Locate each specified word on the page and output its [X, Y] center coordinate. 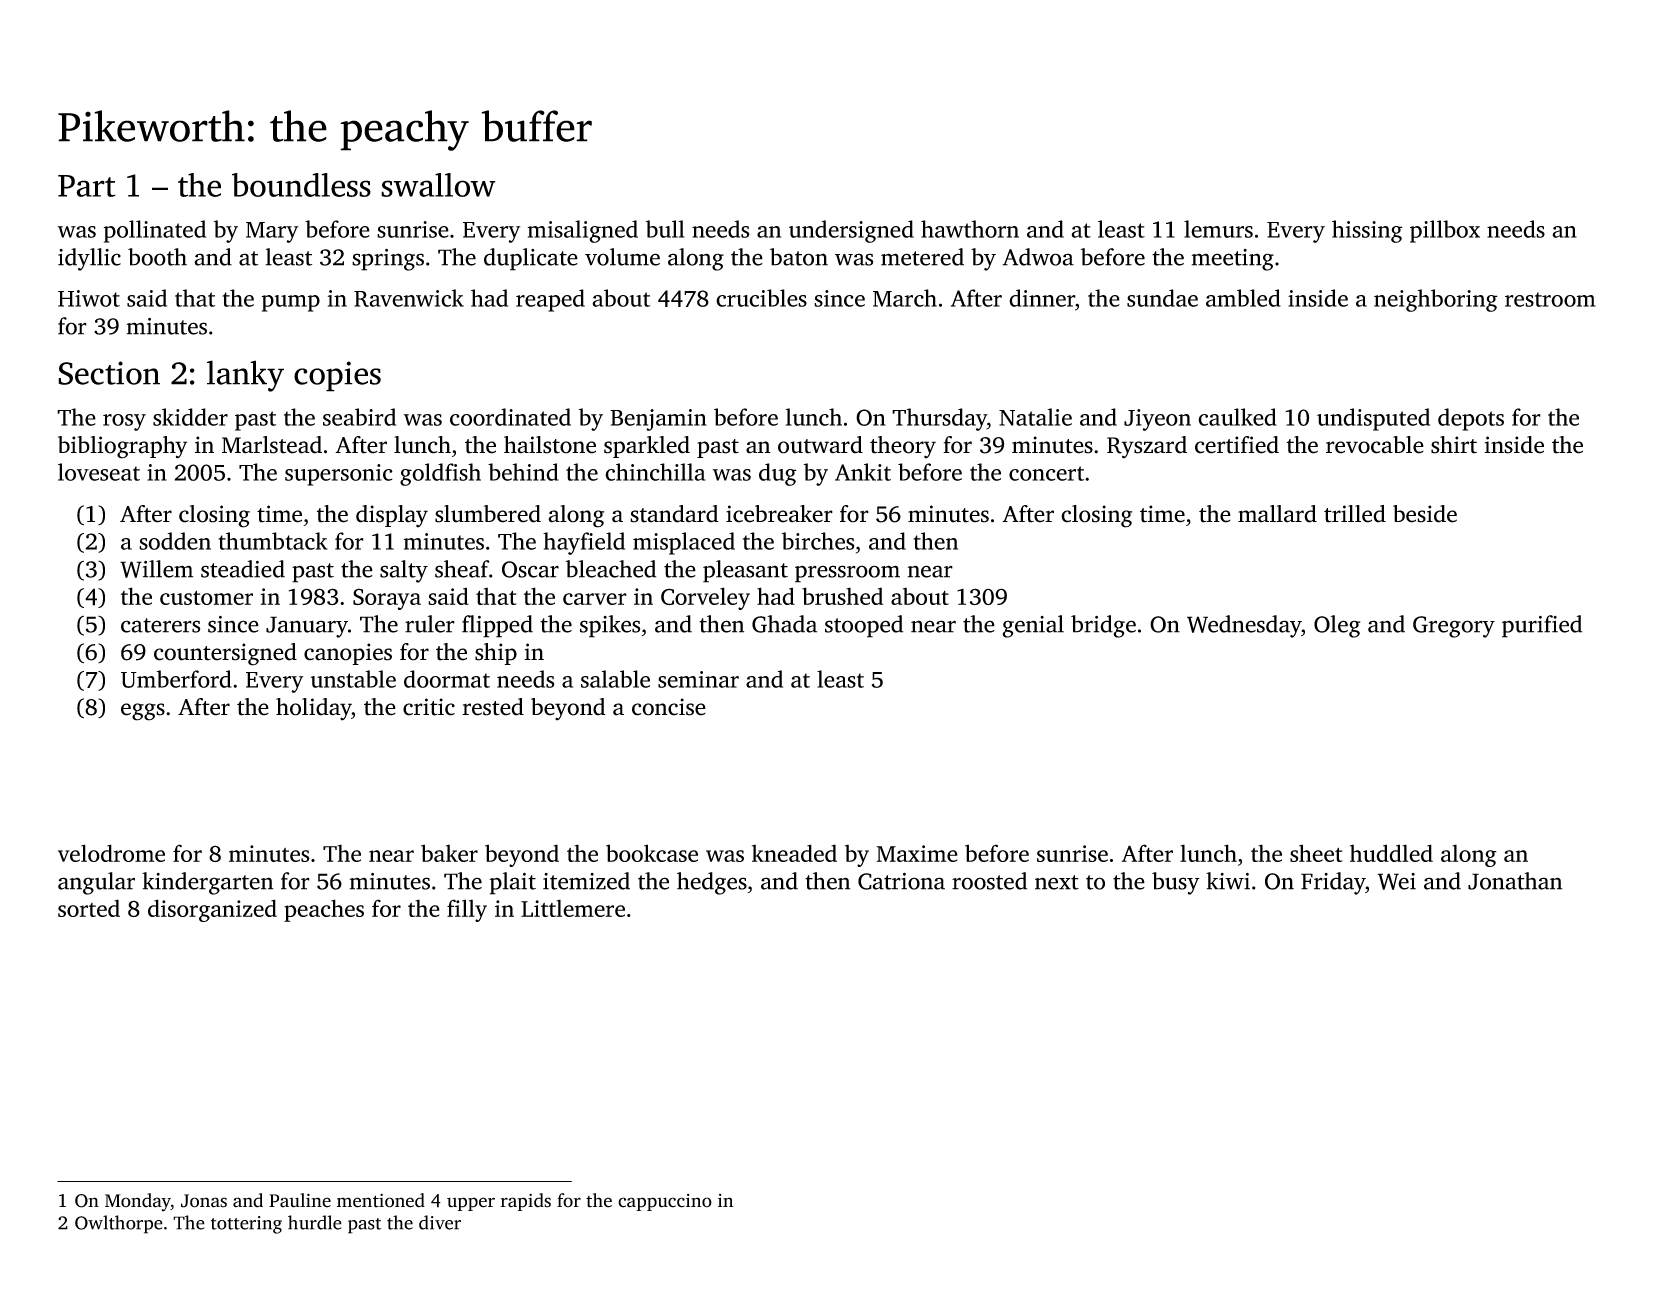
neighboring [1436, 300]
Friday [1333, 883]
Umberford [176, 679]
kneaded [794, 853]
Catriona [901, 881]
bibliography [122, 447]
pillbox [1445, 231]
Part [86, 186]
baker [449, 853]
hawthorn [970, 229]
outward [820, 445]
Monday [138, 1202]
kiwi [1228, 881]
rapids [526, 1202]
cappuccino [665, 1202]
